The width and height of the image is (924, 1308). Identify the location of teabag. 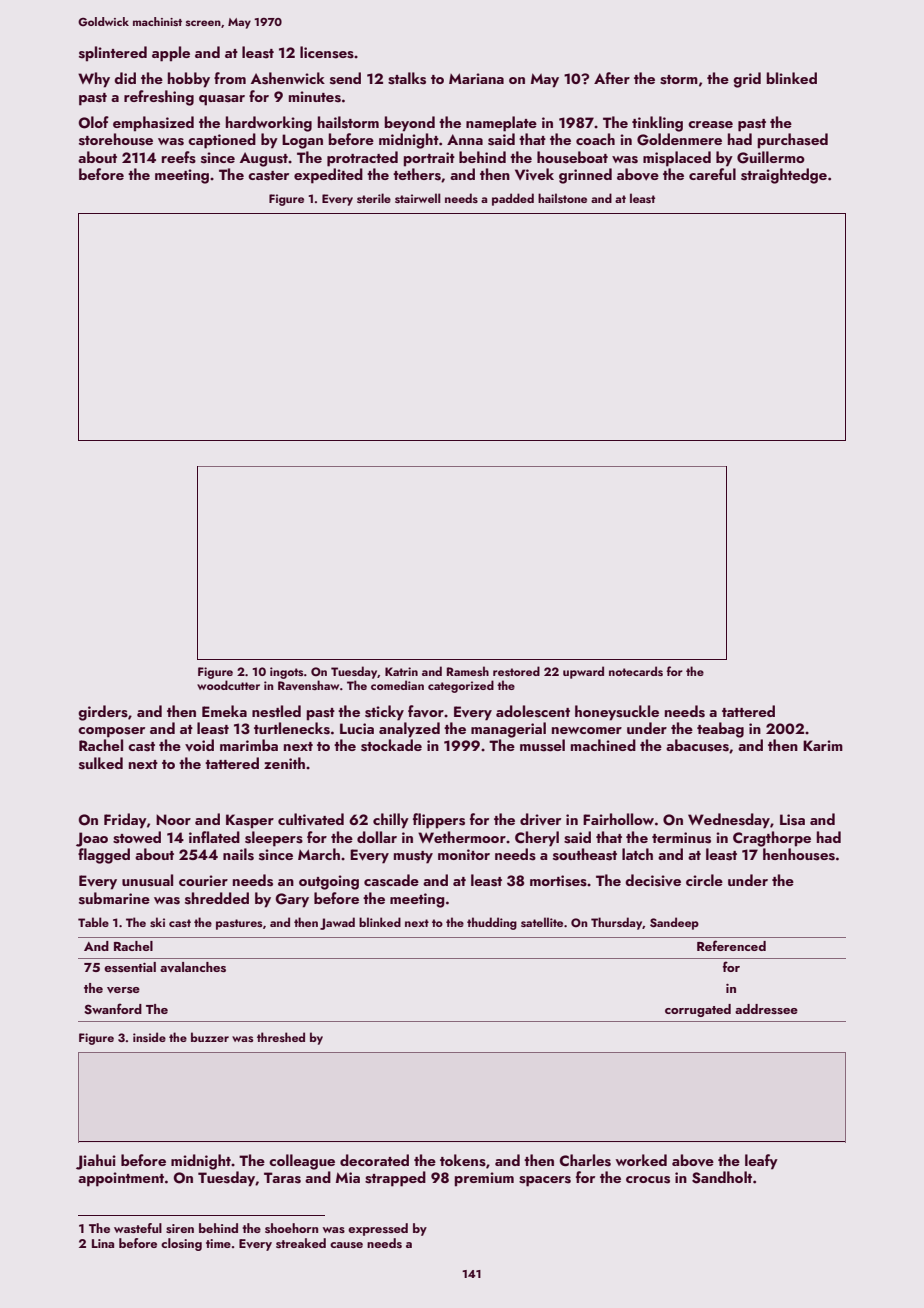
(720, 730).
